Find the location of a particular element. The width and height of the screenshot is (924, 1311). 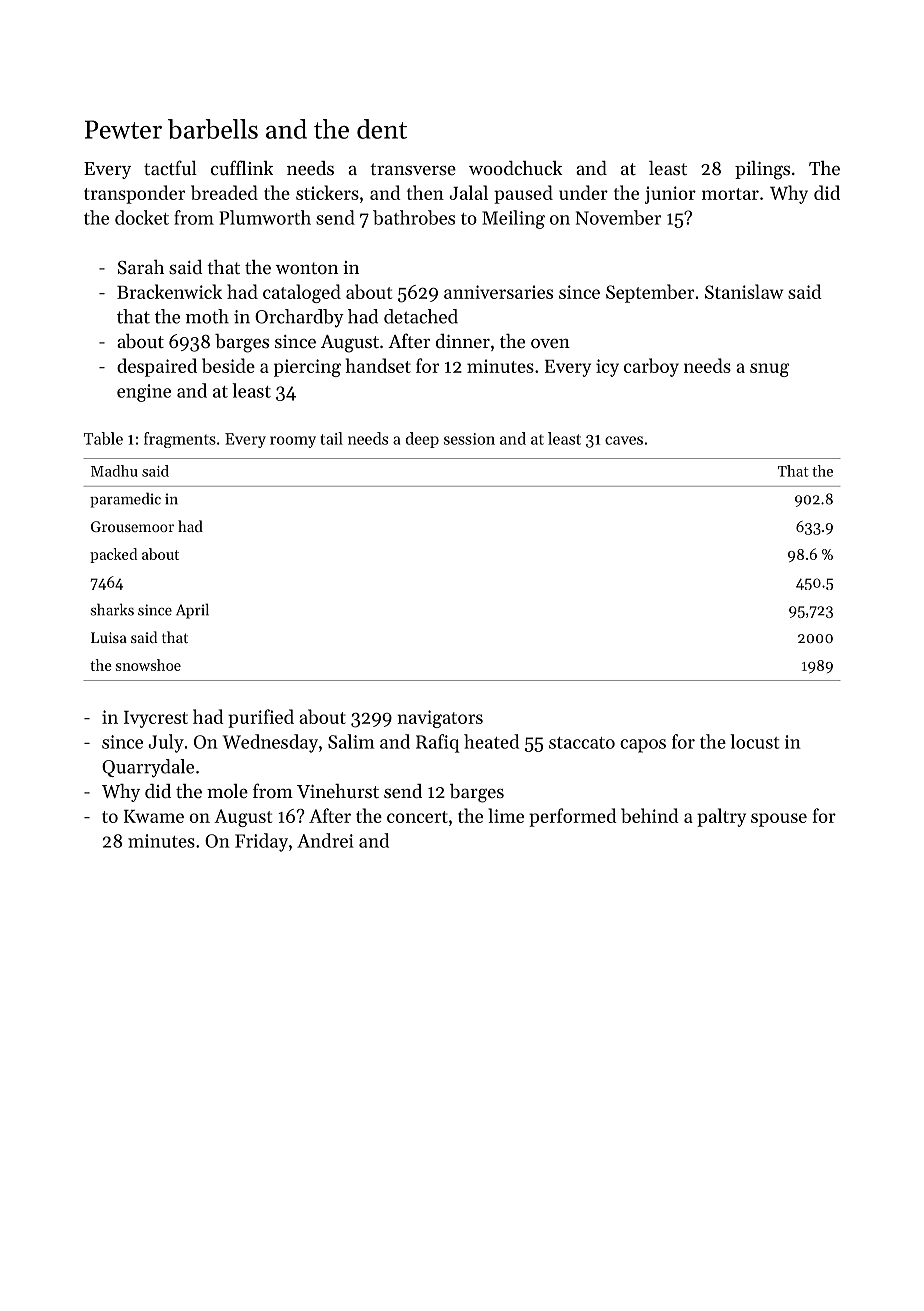

session is located at coordinates (469, 439).
